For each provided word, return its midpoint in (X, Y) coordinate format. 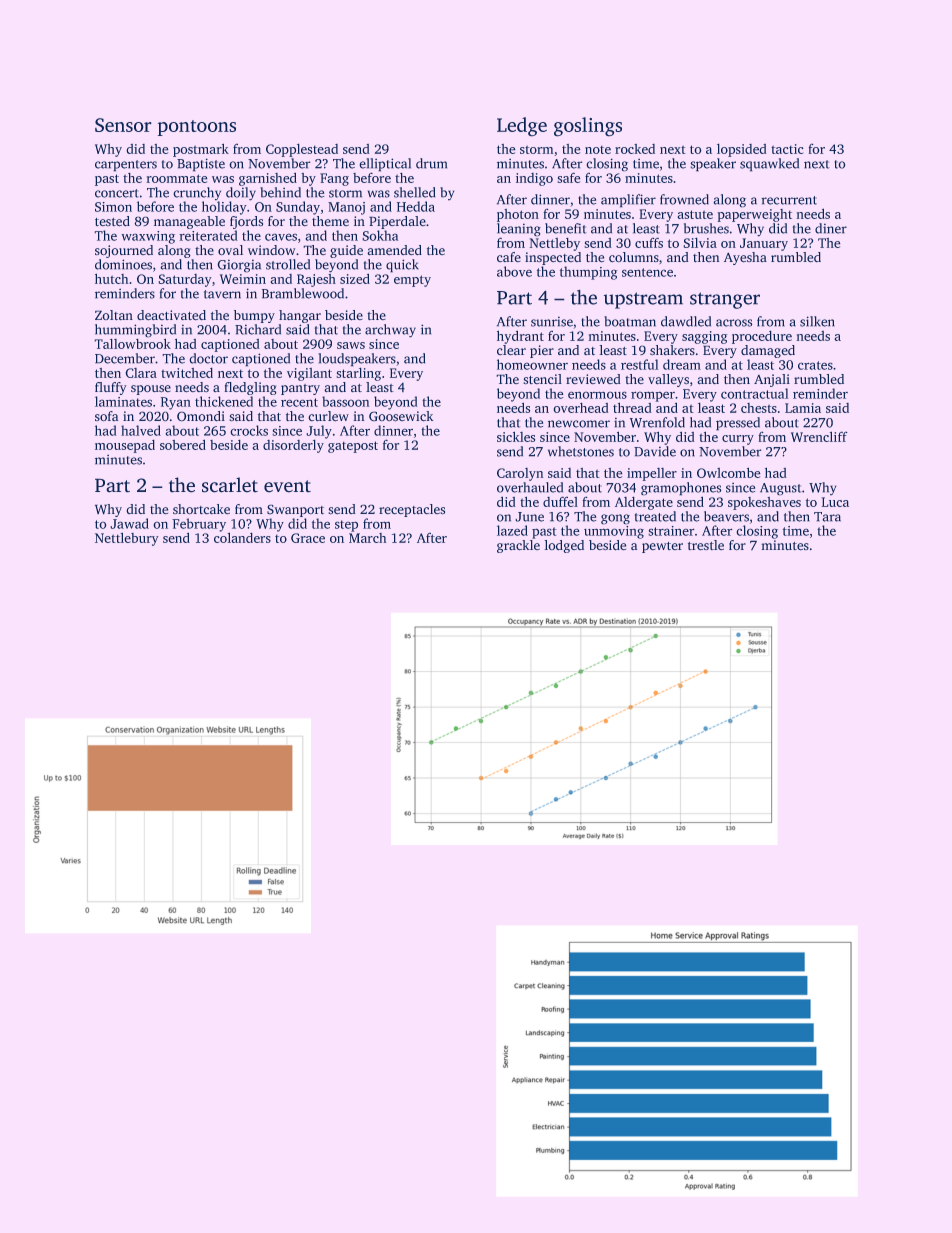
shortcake (201, 509)
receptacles (412, 510)
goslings (588, 127)
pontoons (197, 128)
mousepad (125, 446)
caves (281, 237)
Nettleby (554, 244)
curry (738, 440)
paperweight (754, 215)
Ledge (522, 127)
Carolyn (520, 474)
